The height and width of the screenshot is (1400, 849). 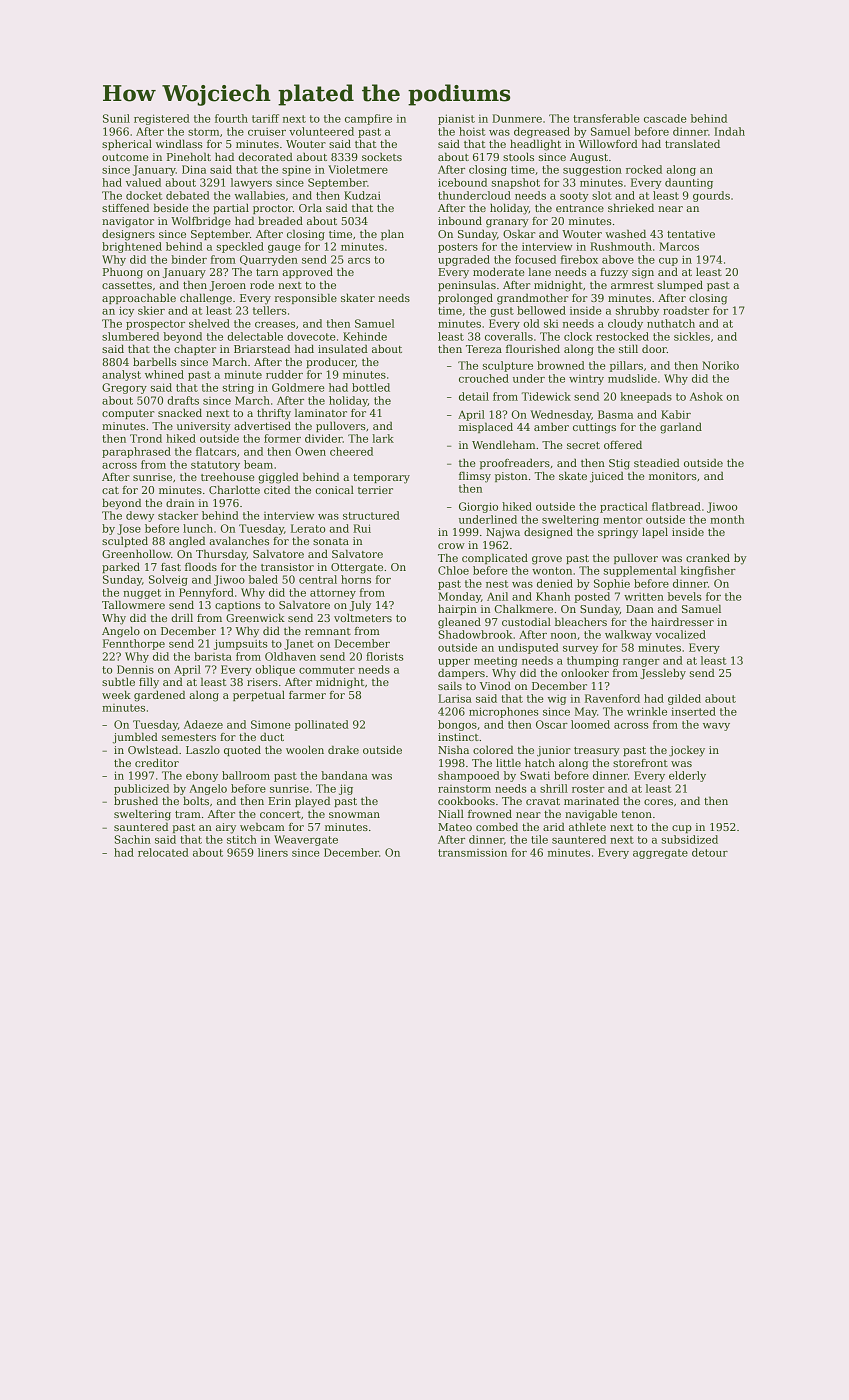 What do you see at coordinates (710, 852) in the screenshot?
I see `detour` at bounding box center [710, 852].
